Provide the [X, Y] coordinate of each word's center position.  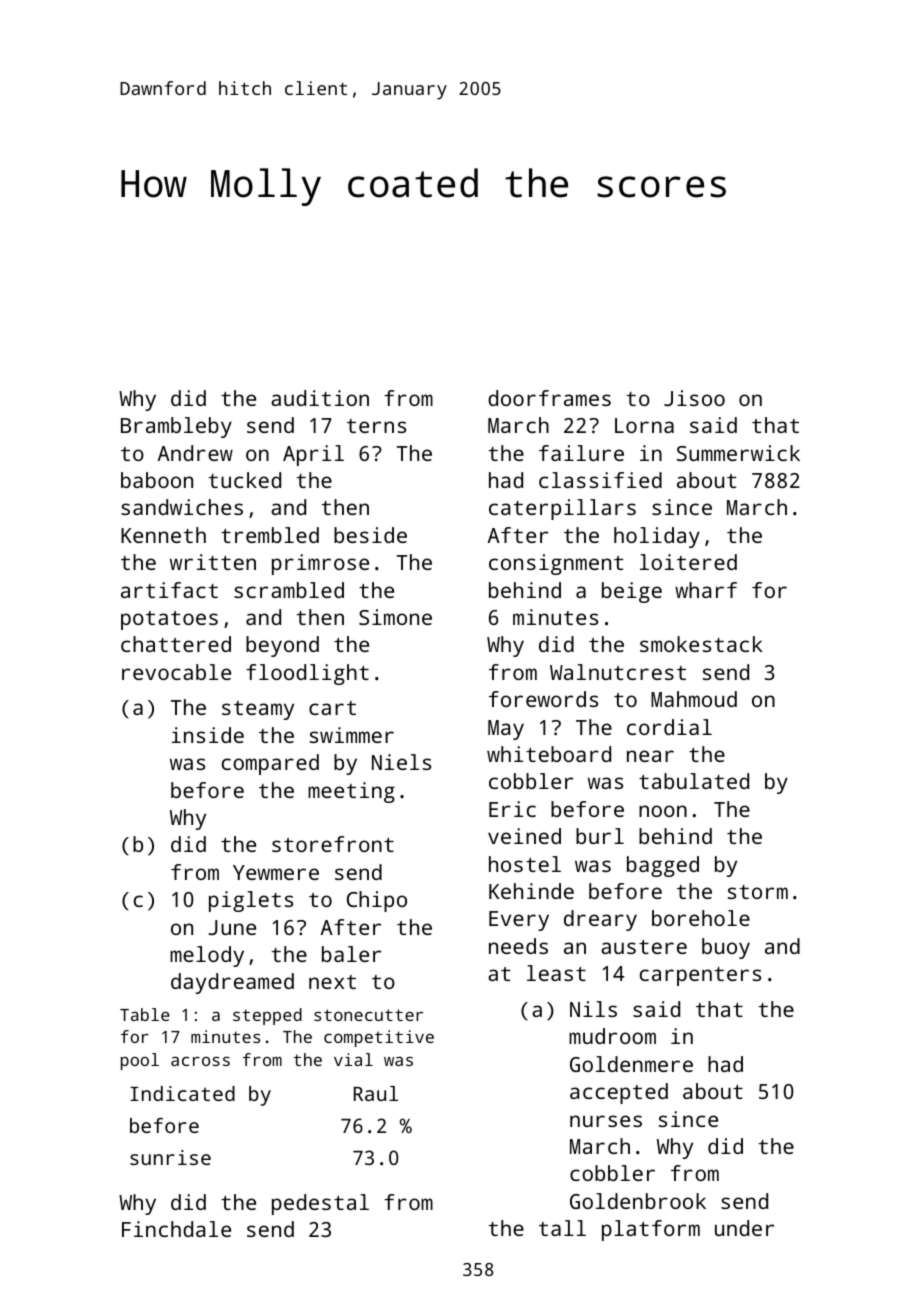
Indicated [182, 1093]
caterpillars [562, 509]
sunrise [170, 1157]
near [650, 756]
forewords [543, 699]
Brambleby [176, 427]
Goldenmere [631, 1064]
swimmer [352, 735]
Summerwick [738, 453]
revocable [176, 672]
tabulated [694, 781]
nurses [606, 1121]
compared [270, 764]
